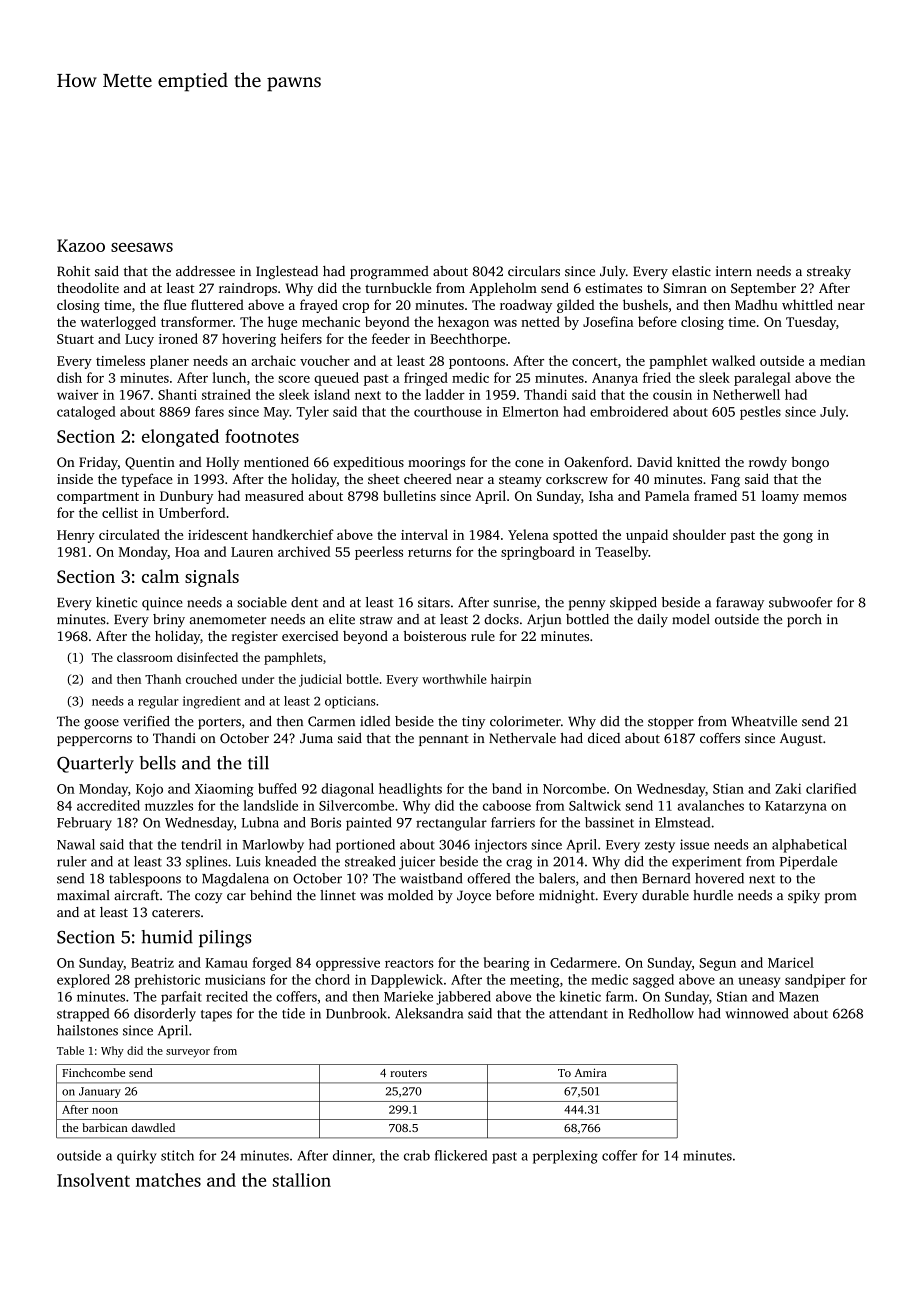  I want to click on Stuart, so click(75, 339).
